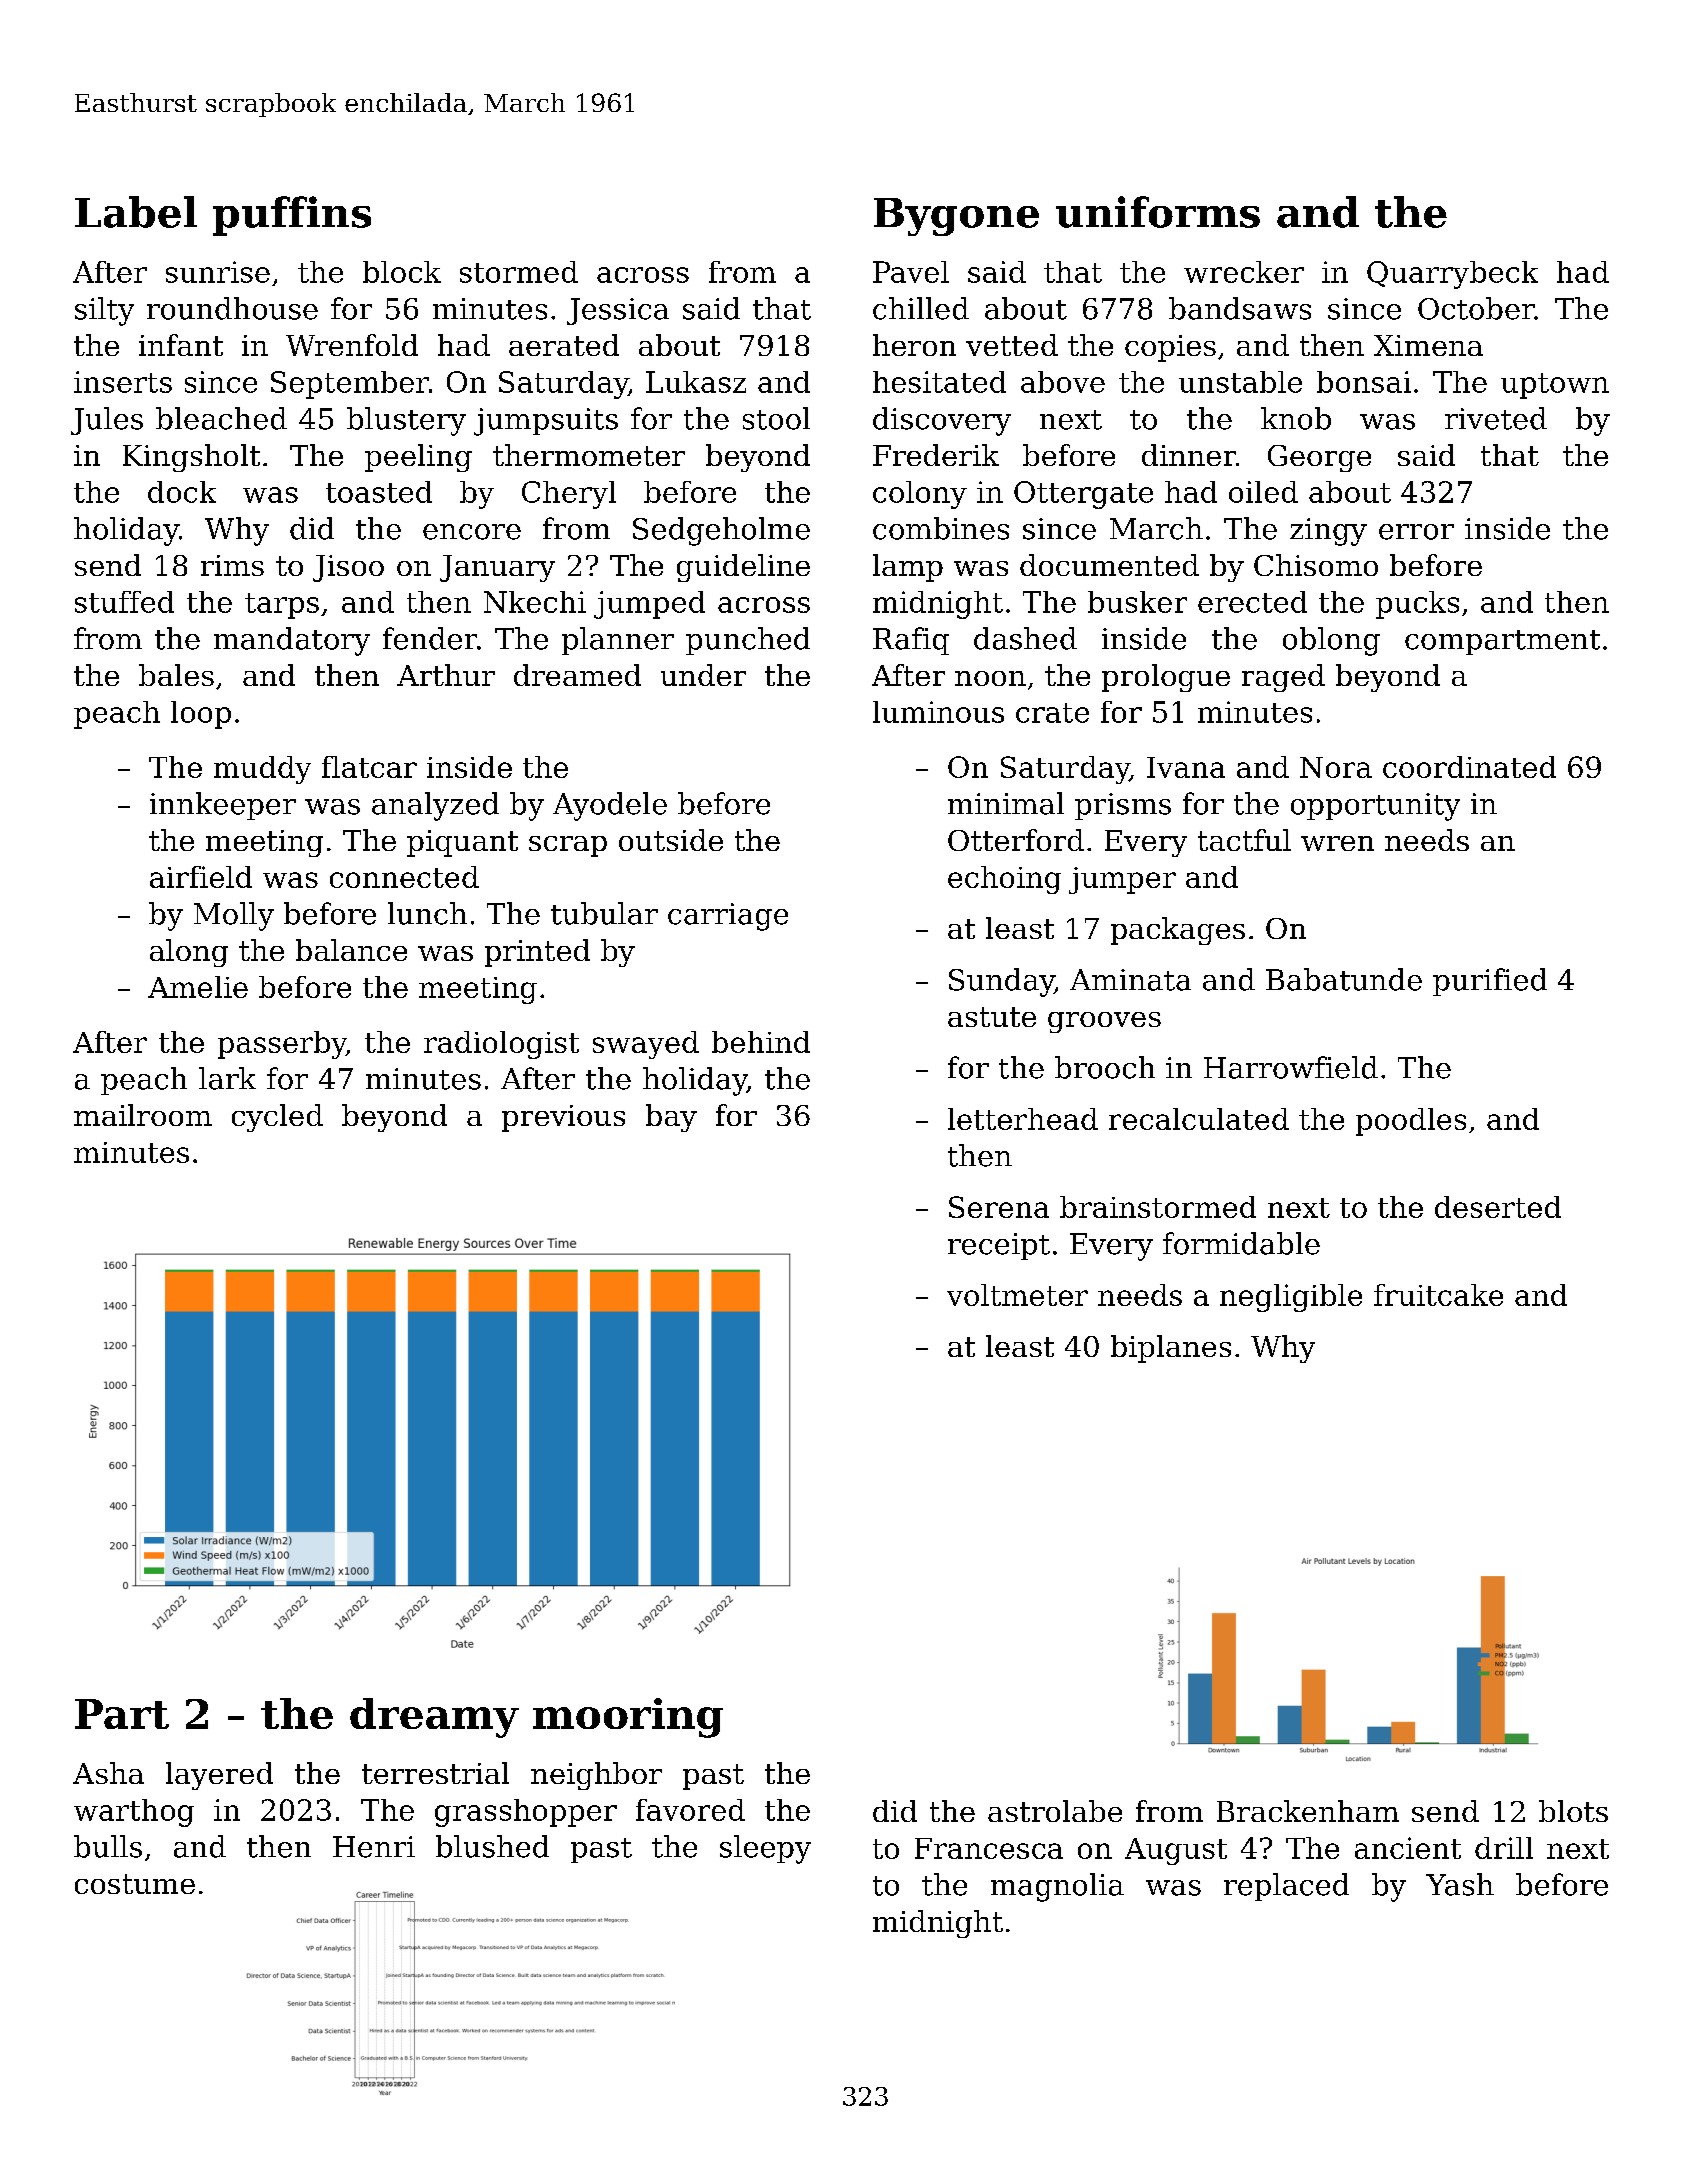 The height and width of the screenshot is (2178, 1683). What do you see at coordinates (1308, 1811) in the screenshot?
I see `Brackenham` at bounding box center [1308, 1811].
